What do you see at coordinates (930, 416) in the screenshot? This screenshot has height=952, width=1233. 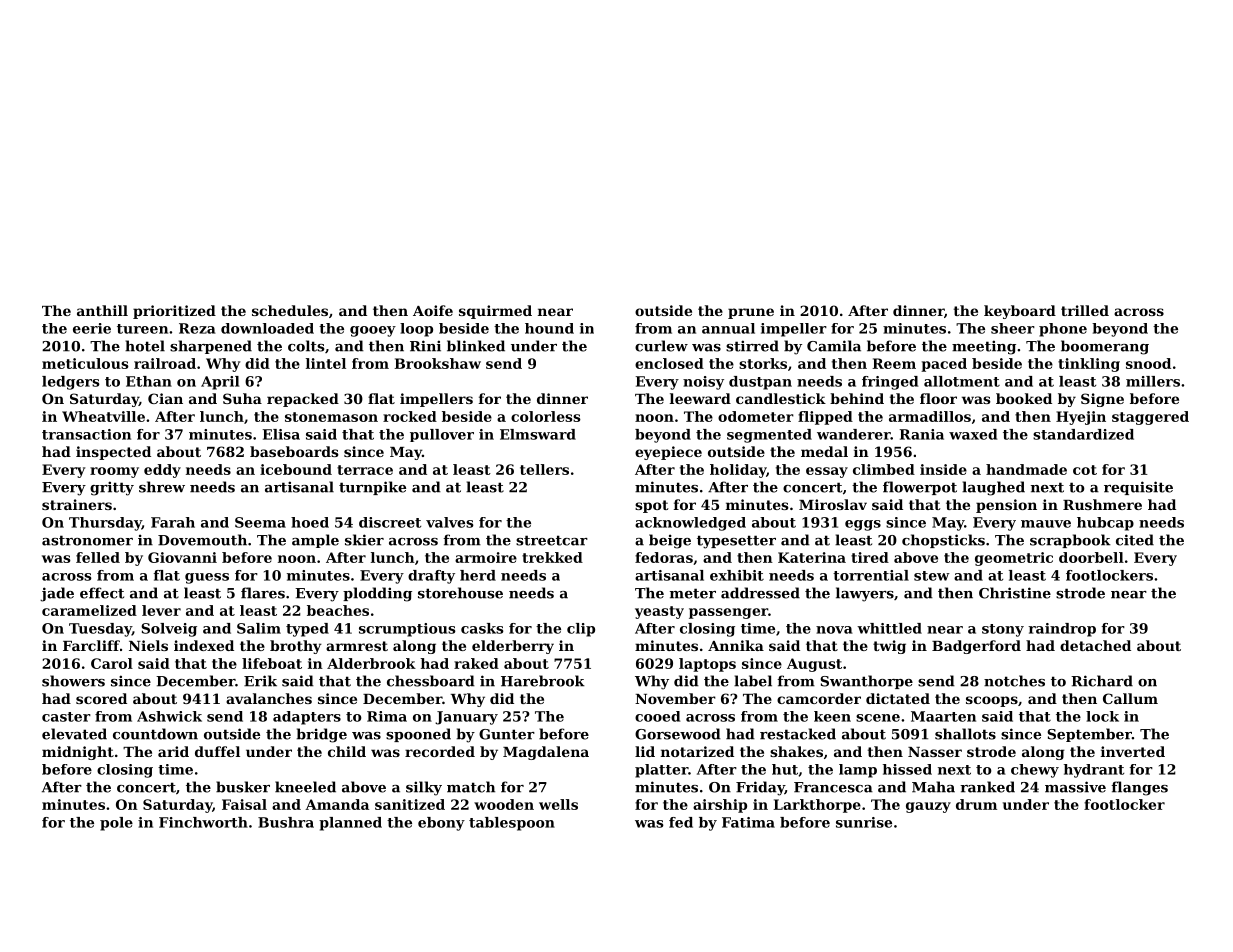 I see `armadillos` at bounding box center [930, 416].
